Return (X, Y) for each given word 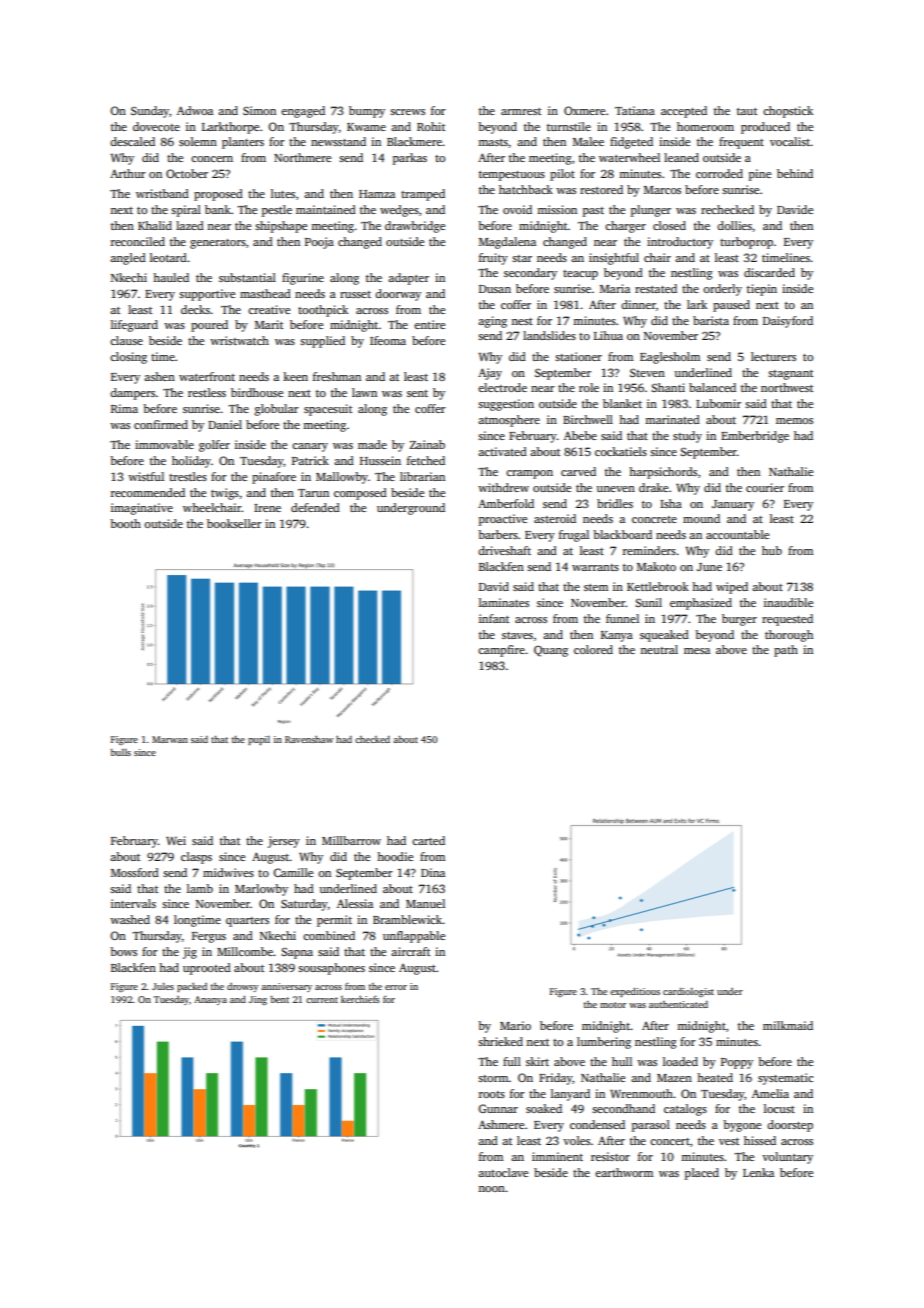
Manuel (425, 903)
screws (407, 112)
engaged (303, 112)
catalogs (685, 1110)
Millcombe (245, 951)
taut (747, 111)
